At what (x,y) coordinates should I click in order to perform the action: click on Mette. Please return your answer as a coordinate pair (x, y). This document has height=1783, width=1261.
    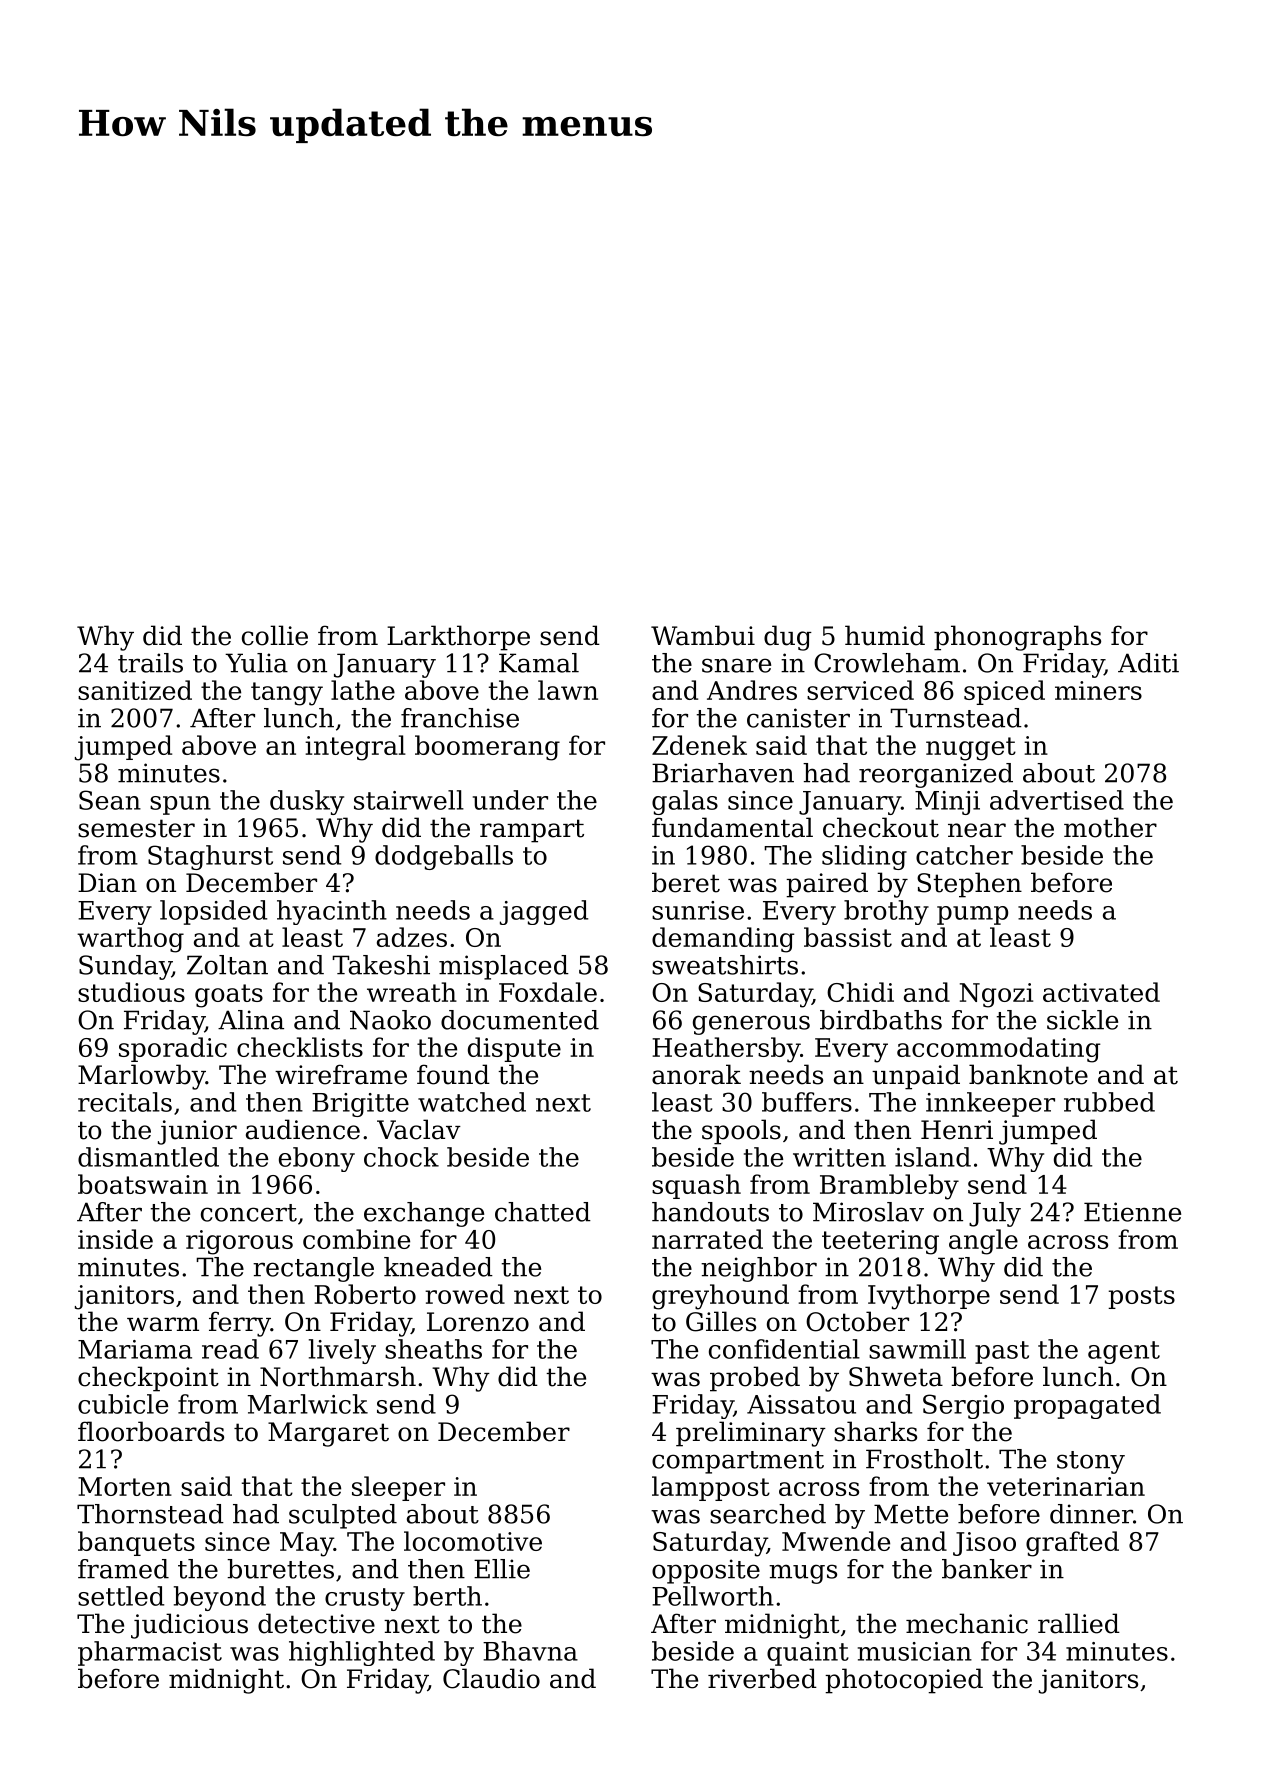
    Looking at the image, I should click on (911, 1514).
